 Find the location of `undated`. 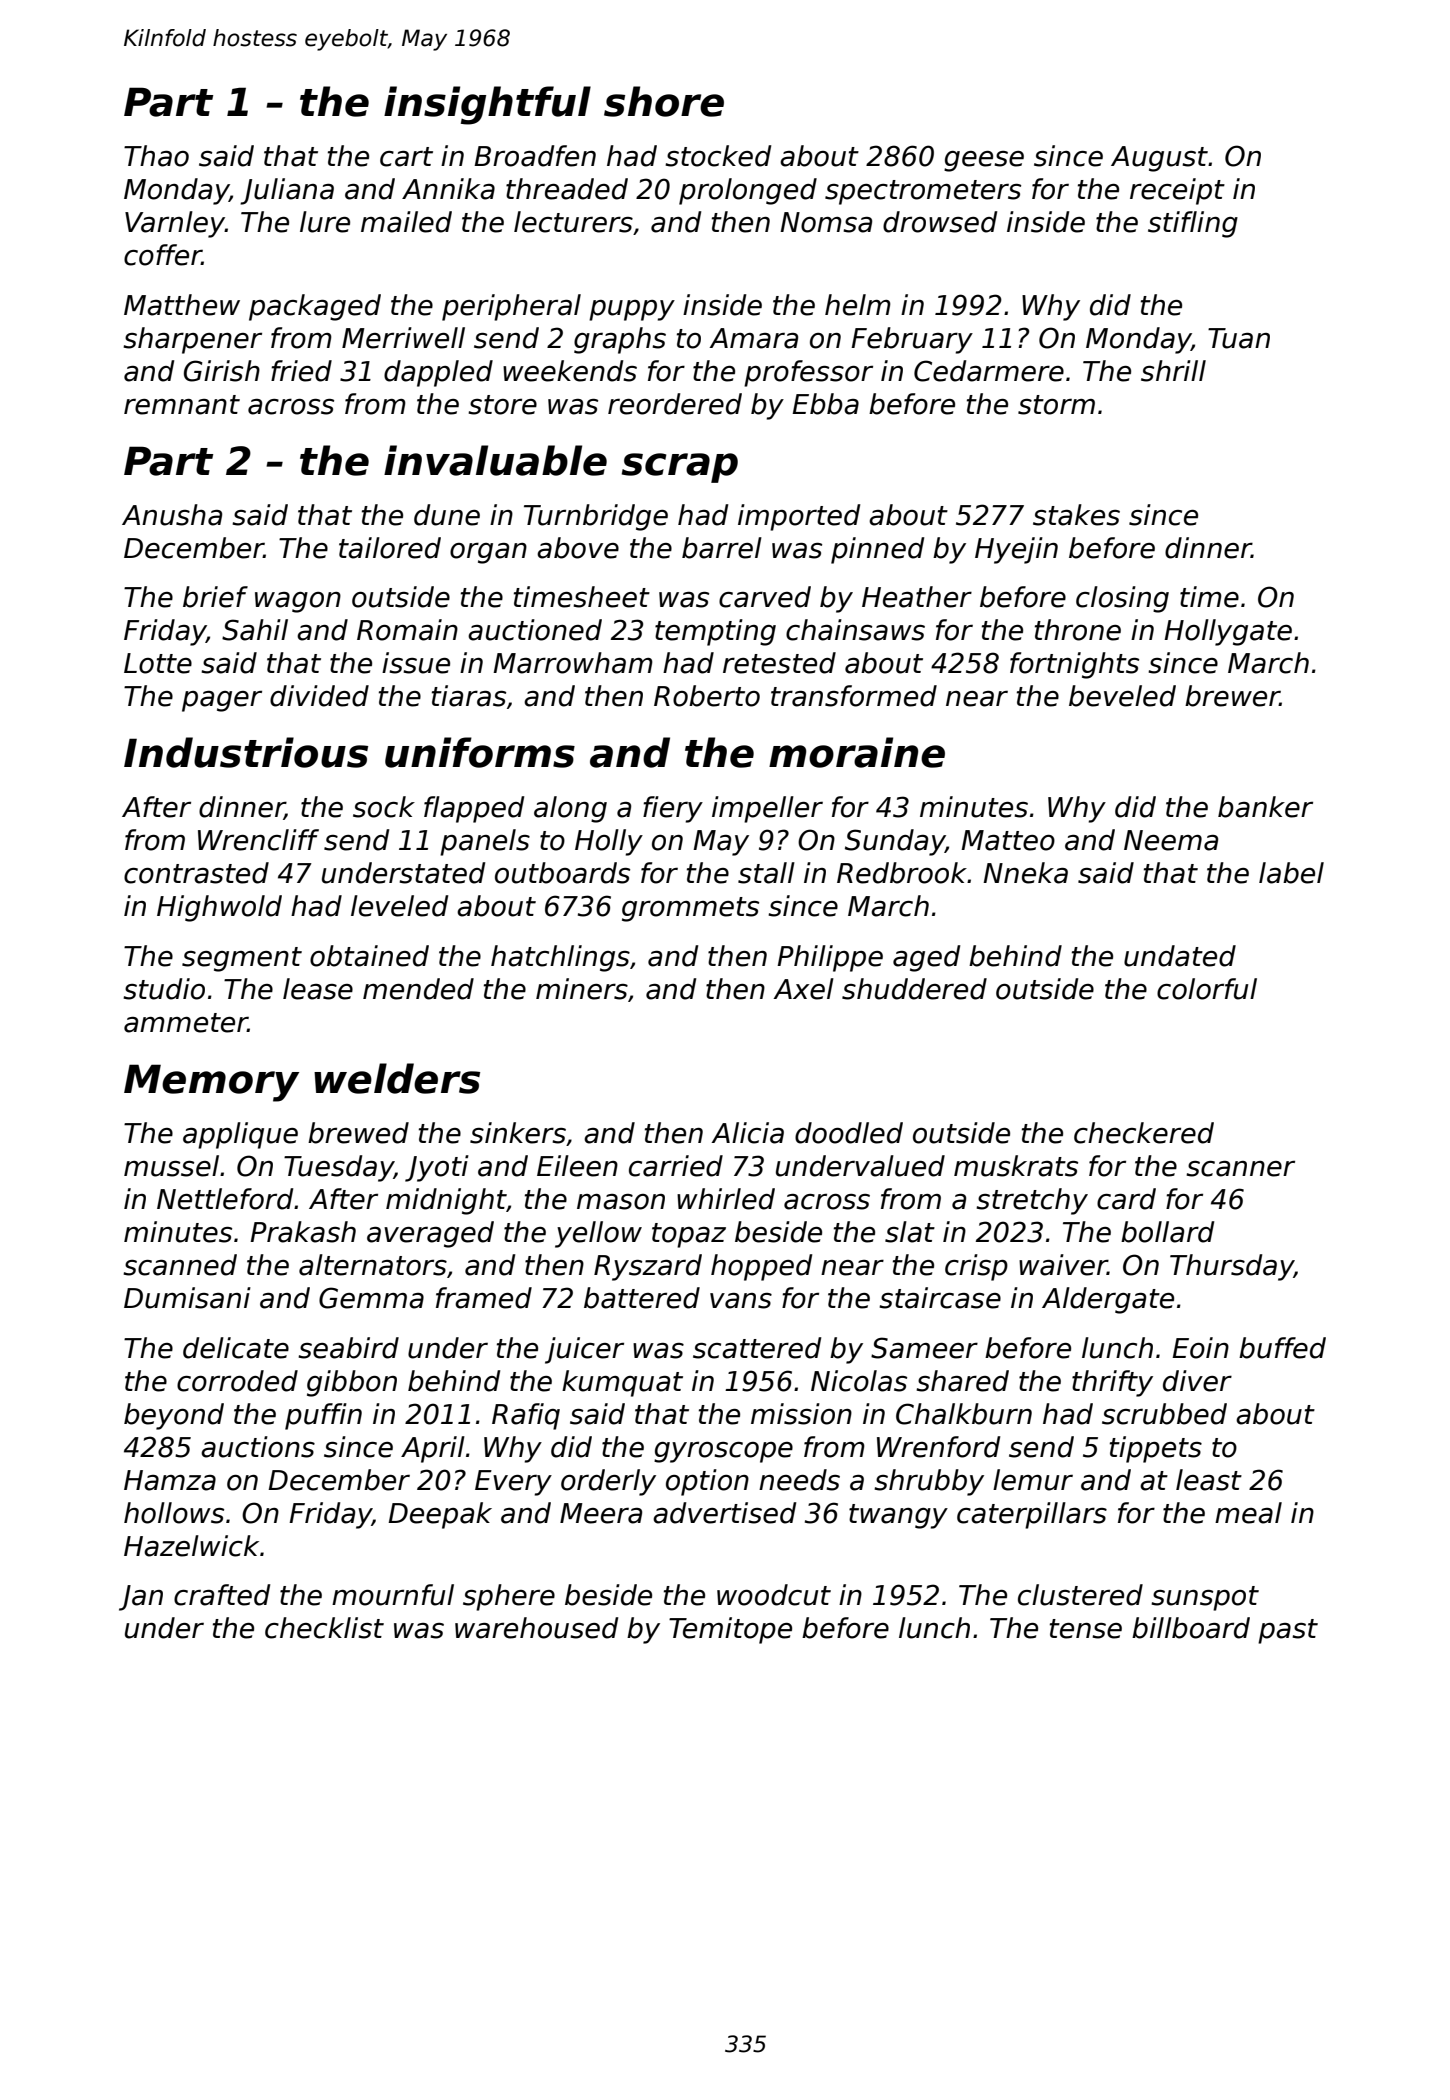

undated is located at coordinates (1180, 956).
